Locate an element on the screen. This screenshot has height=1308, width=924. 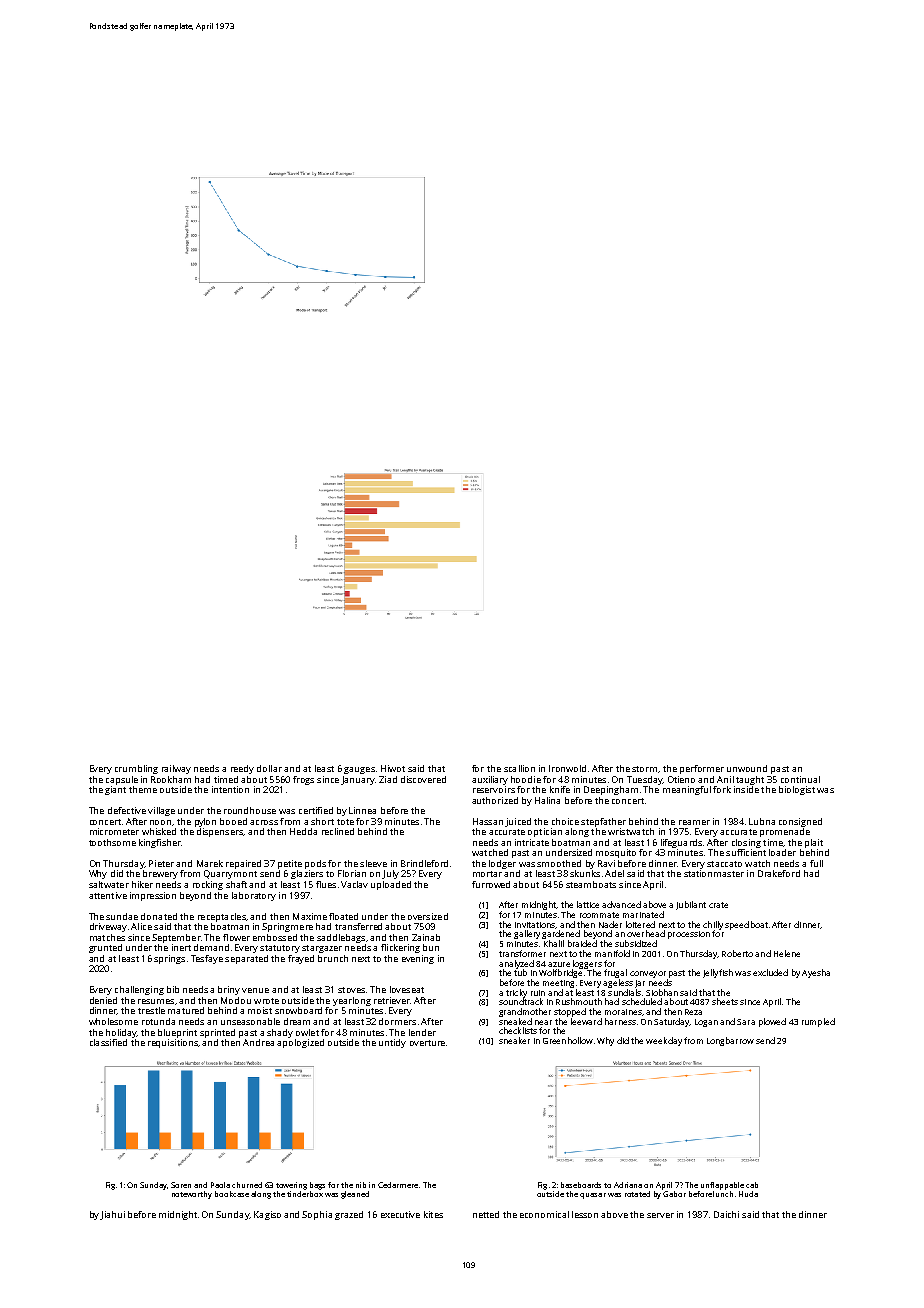
separated is located at coordinates (246, 959).
